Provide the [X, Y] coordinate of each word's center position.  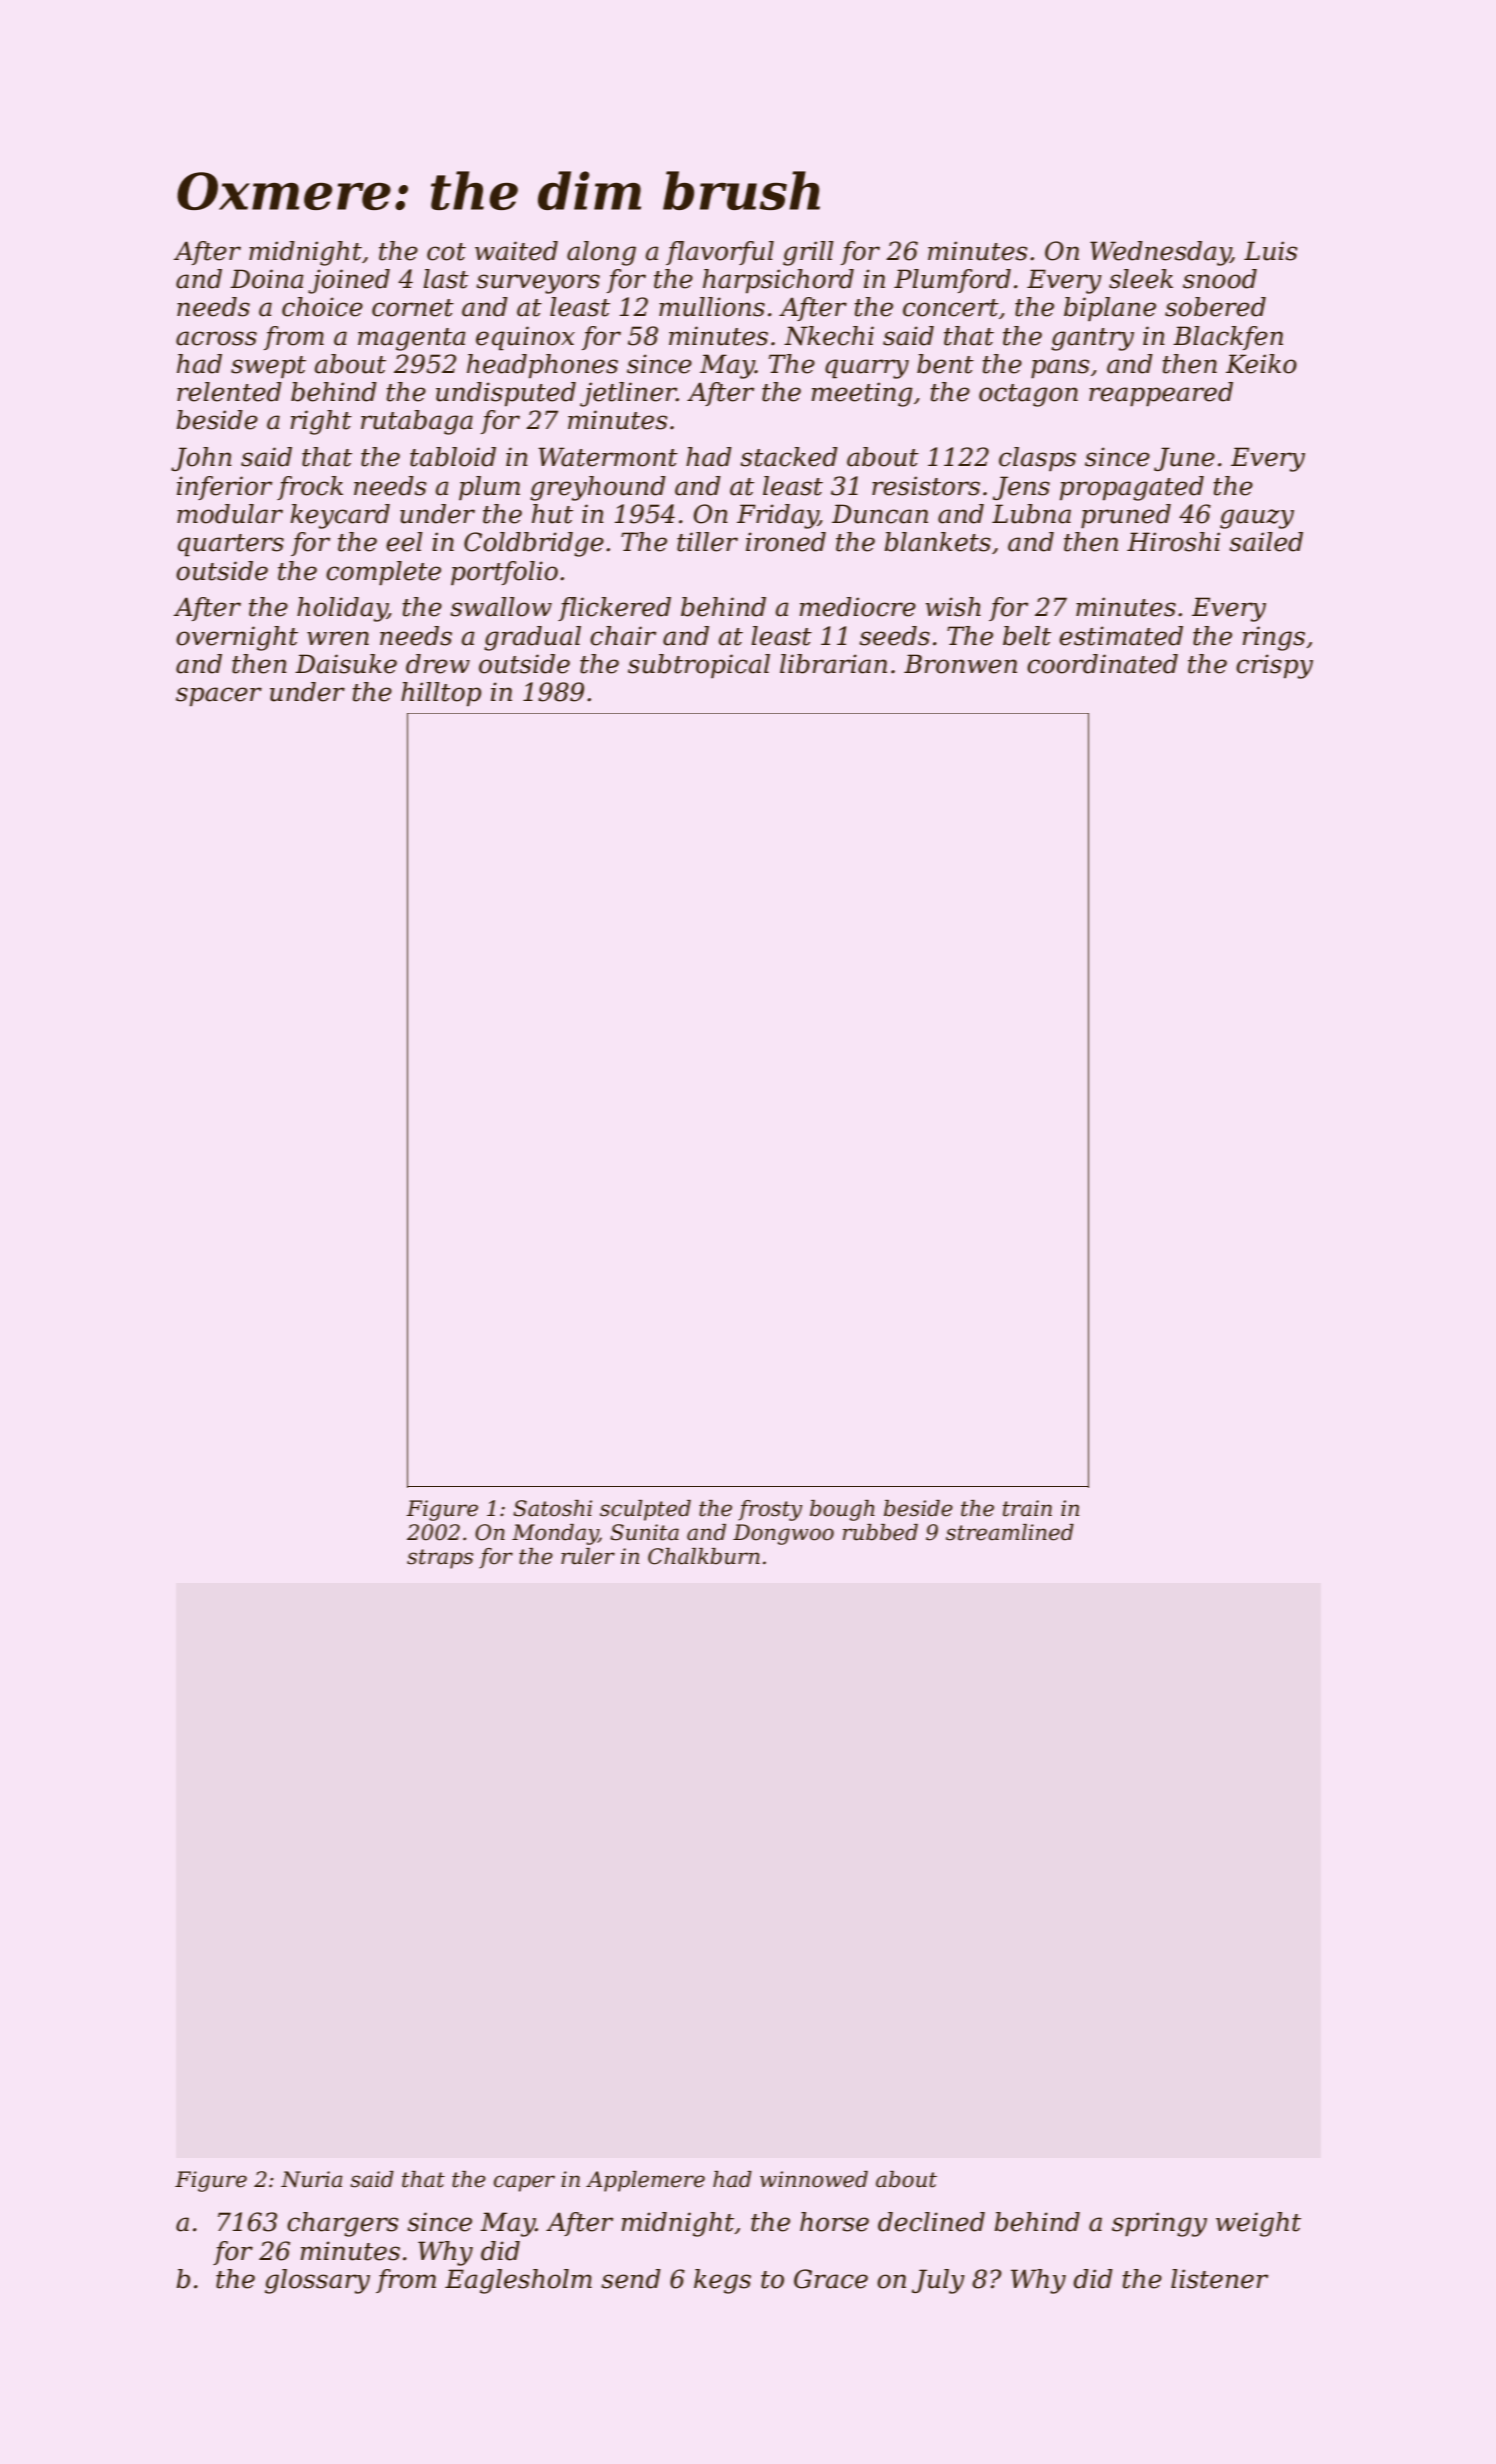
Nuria [312, 2179]
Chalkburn [704, 1556]
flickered [614, 609]
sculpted [645, 1510]
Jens [1021, 488]
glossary [317, 2281]
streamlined [1010, 1532]
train [1027, 1508]
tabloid [453, 457]
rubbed [880, 1532]
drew [438, 664]
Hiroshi [1173, 542]
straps [440, 1559]
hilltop [441, 694]
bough [842, 1510]
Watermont [608, 457]
